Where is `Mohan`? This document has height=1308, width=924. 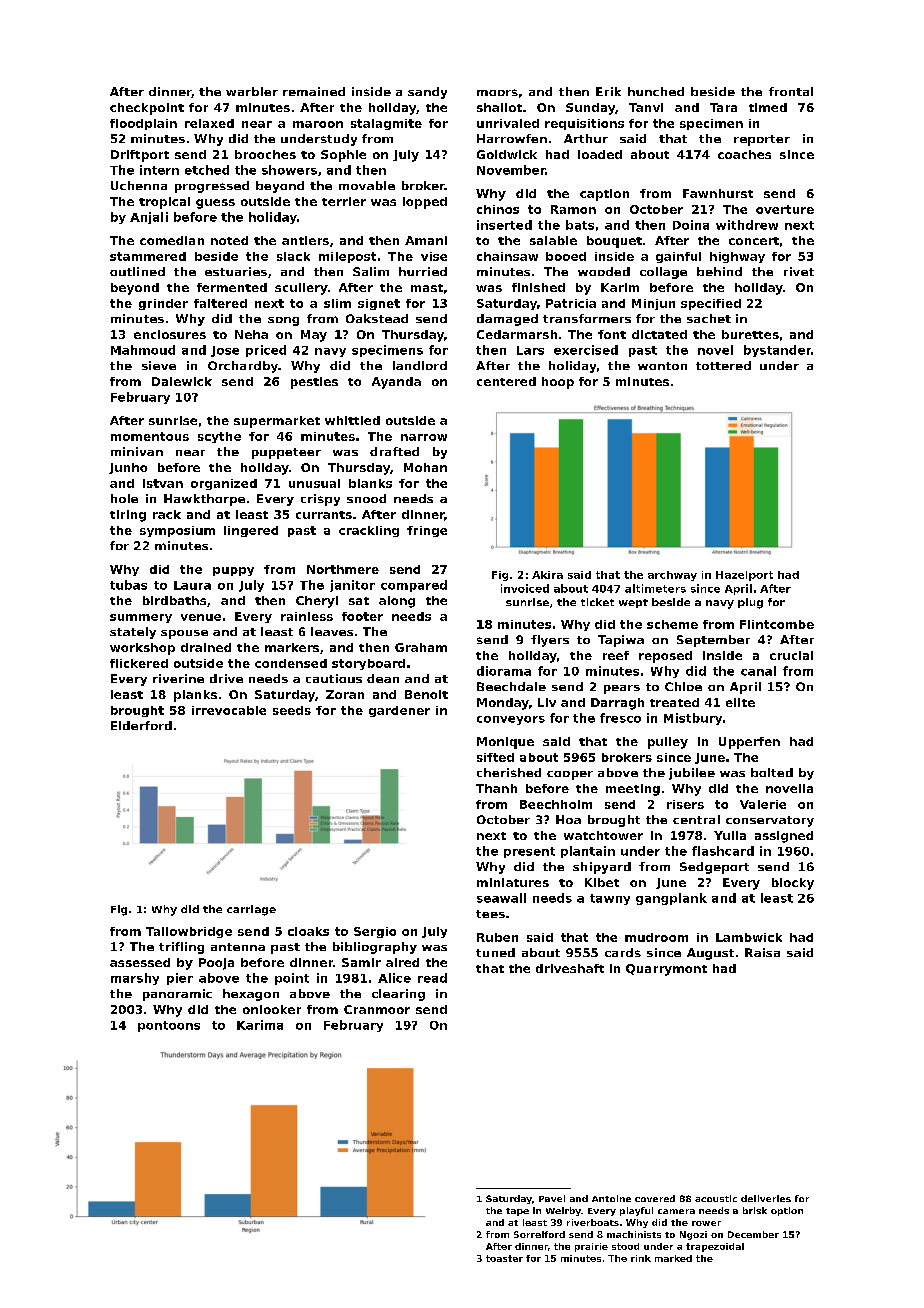
Mohan is located at coordinates (425, 467).
